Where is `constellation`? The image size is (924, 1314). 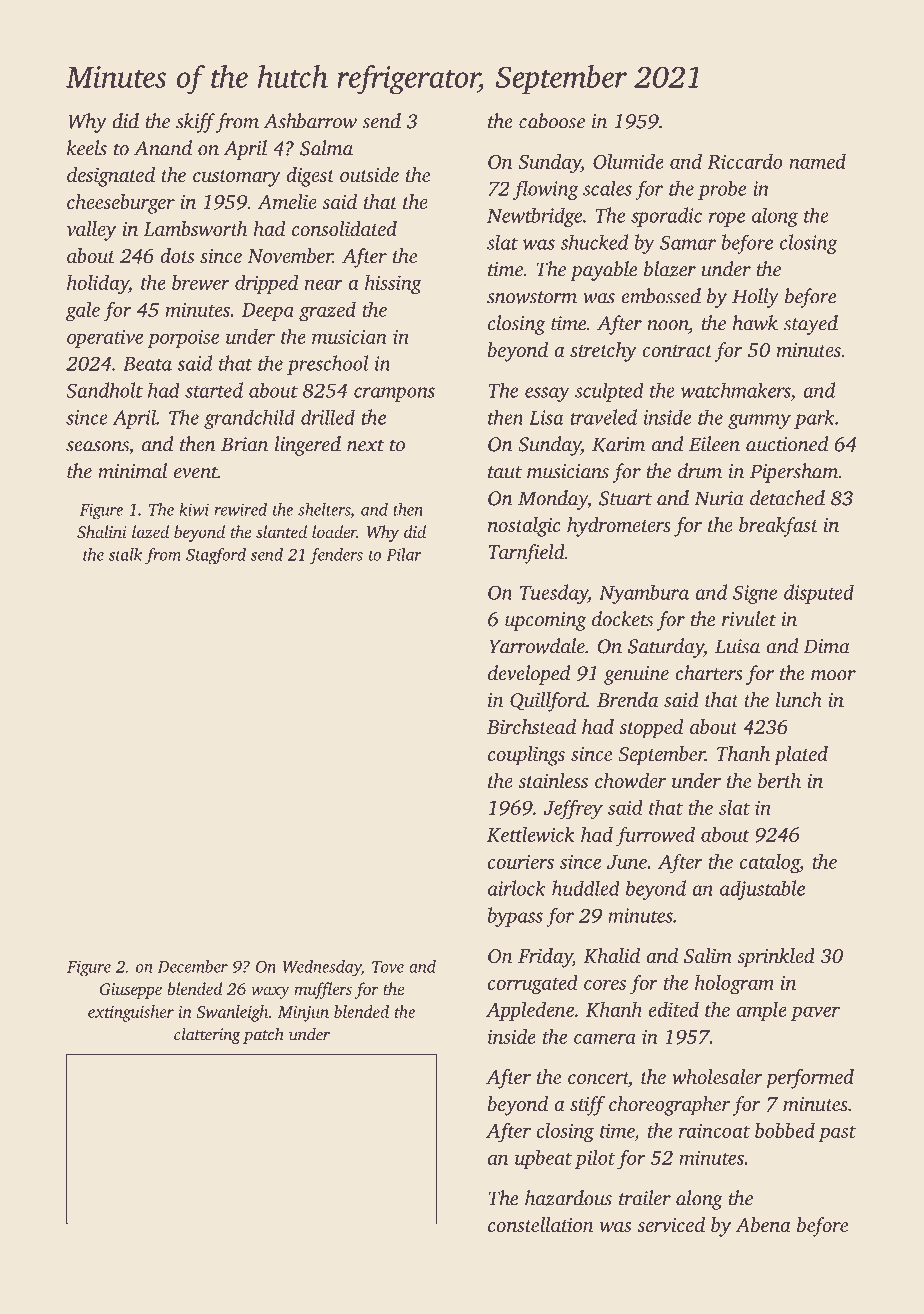
constellation is located at coordinates (541, 1224).
